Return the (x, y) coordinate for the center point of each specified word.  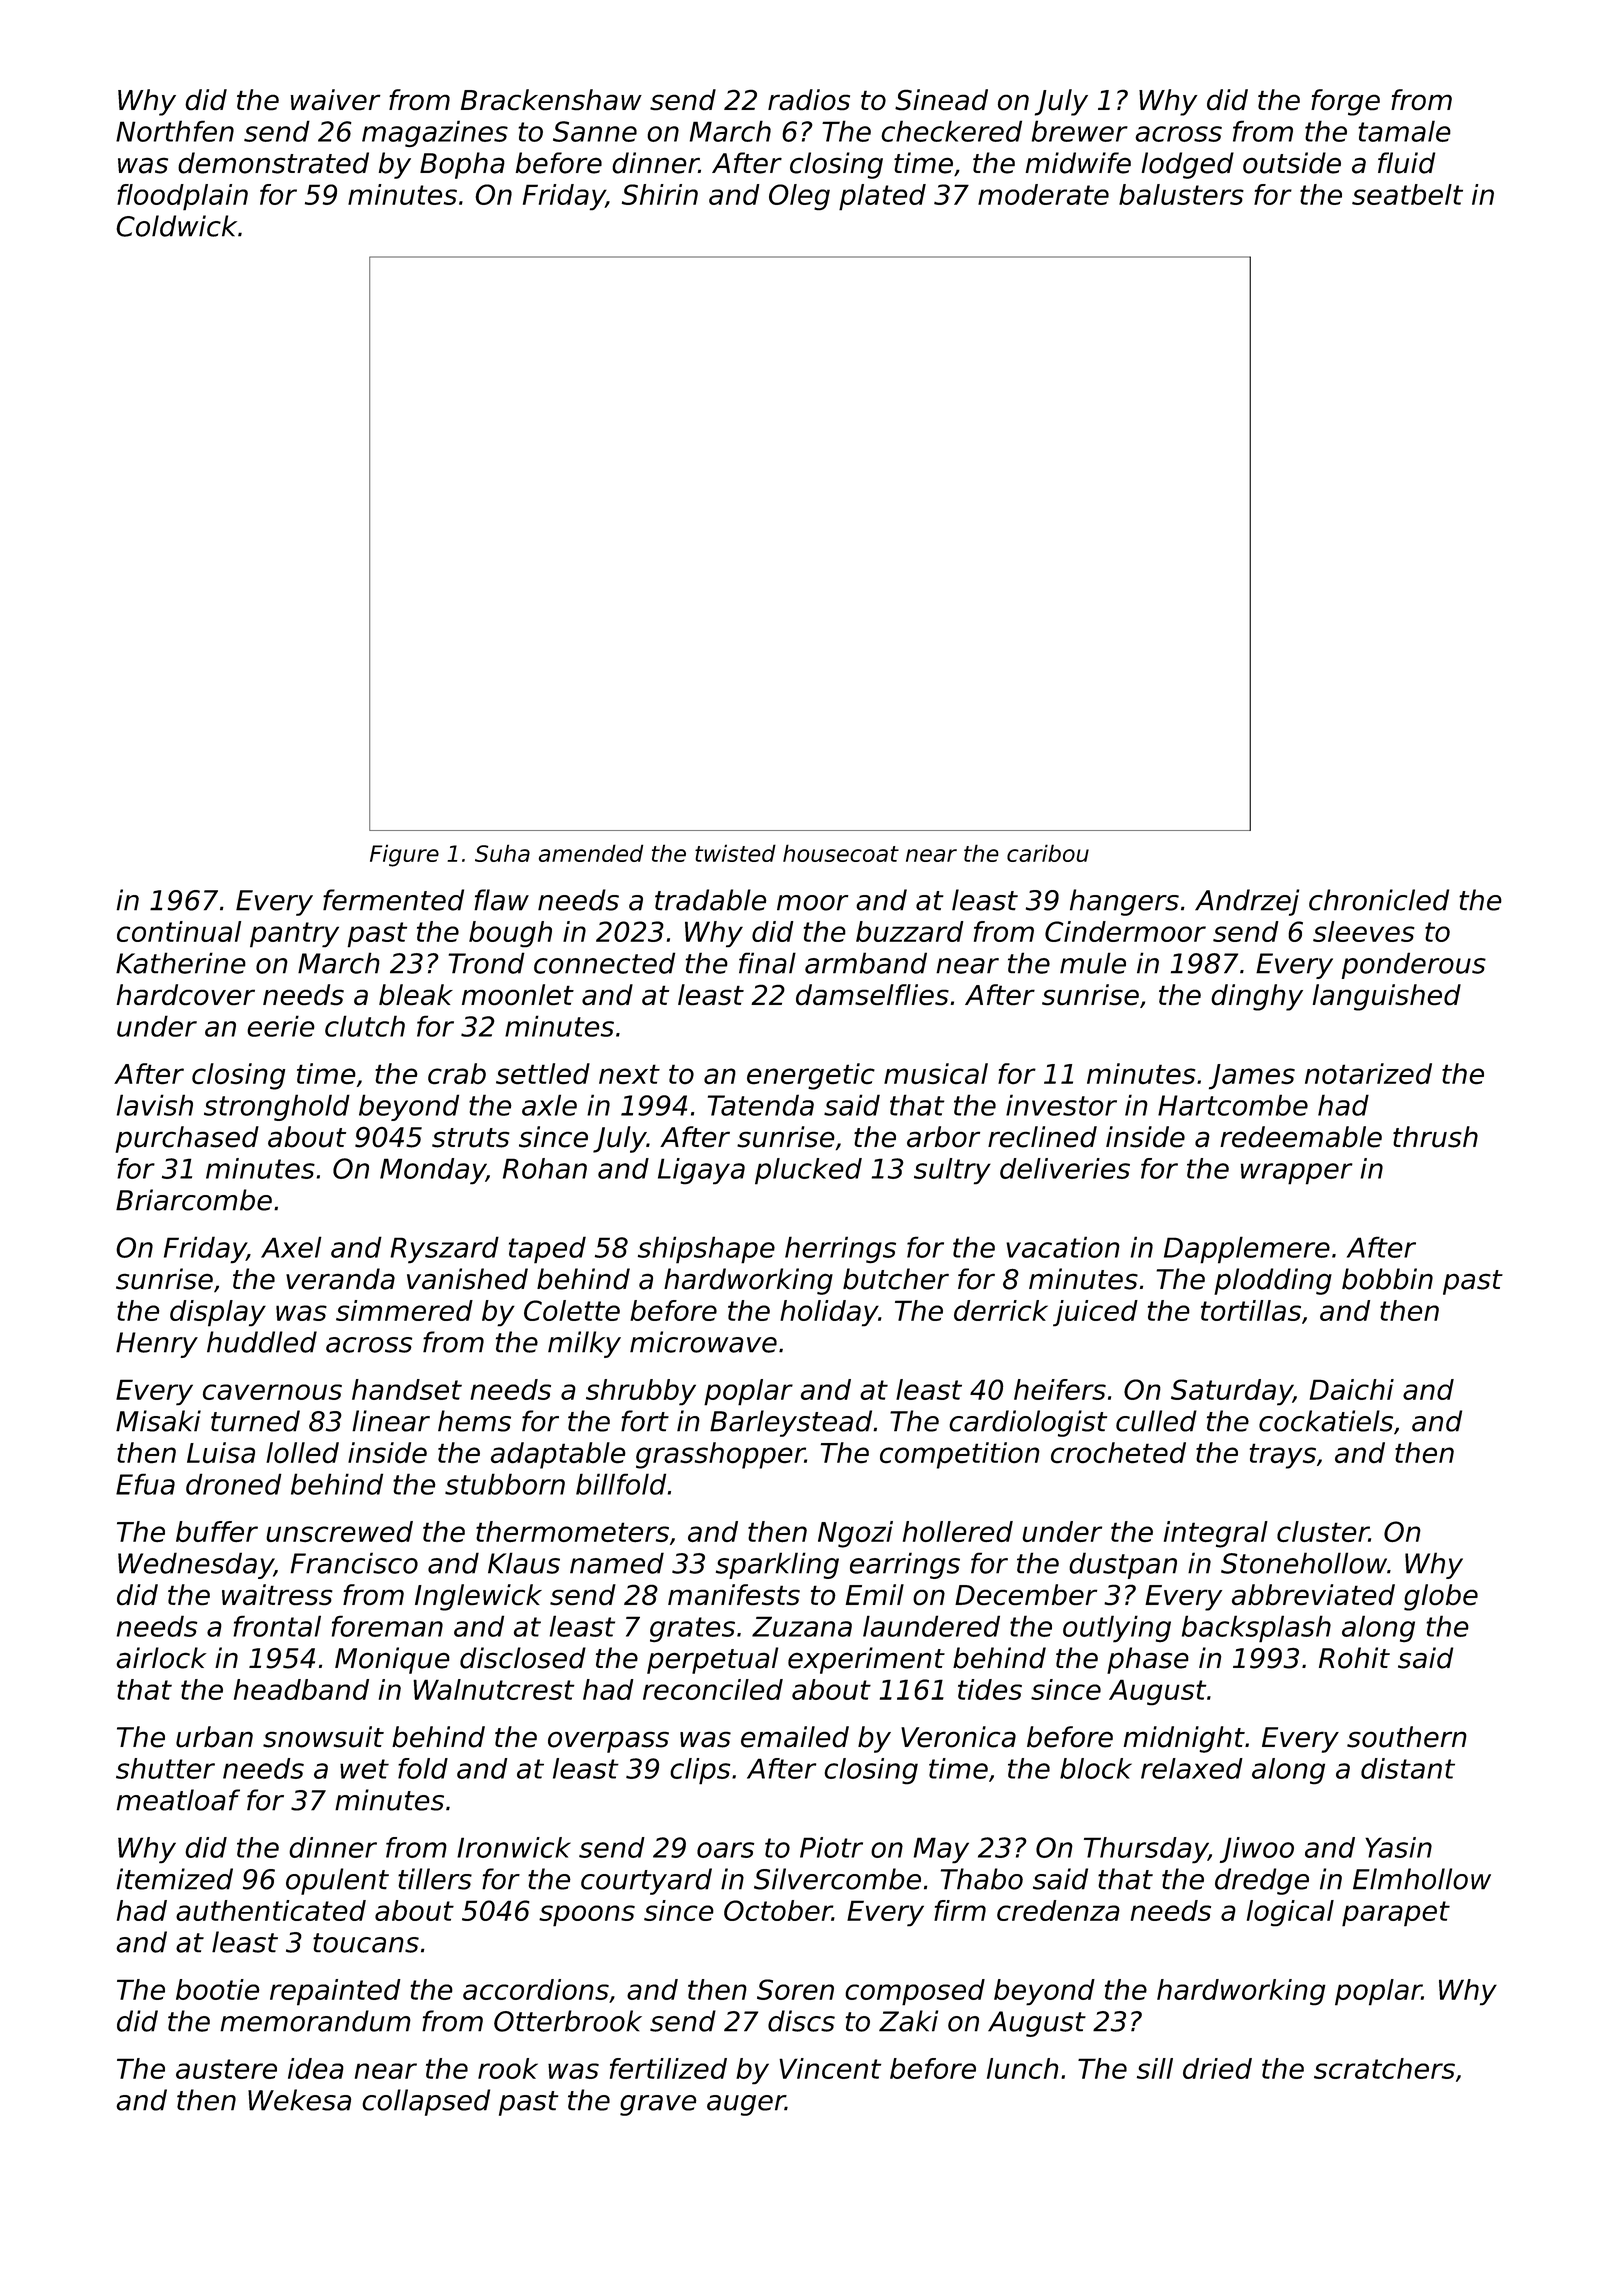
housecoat (841, 853)
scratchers (1384, 2068)
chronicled (1379, 900)
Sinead (941, 100)
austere (226, 2069)
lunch (1023, 2068)
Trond (486, 963)
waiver (336, 100)
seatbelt (1407, 194)
